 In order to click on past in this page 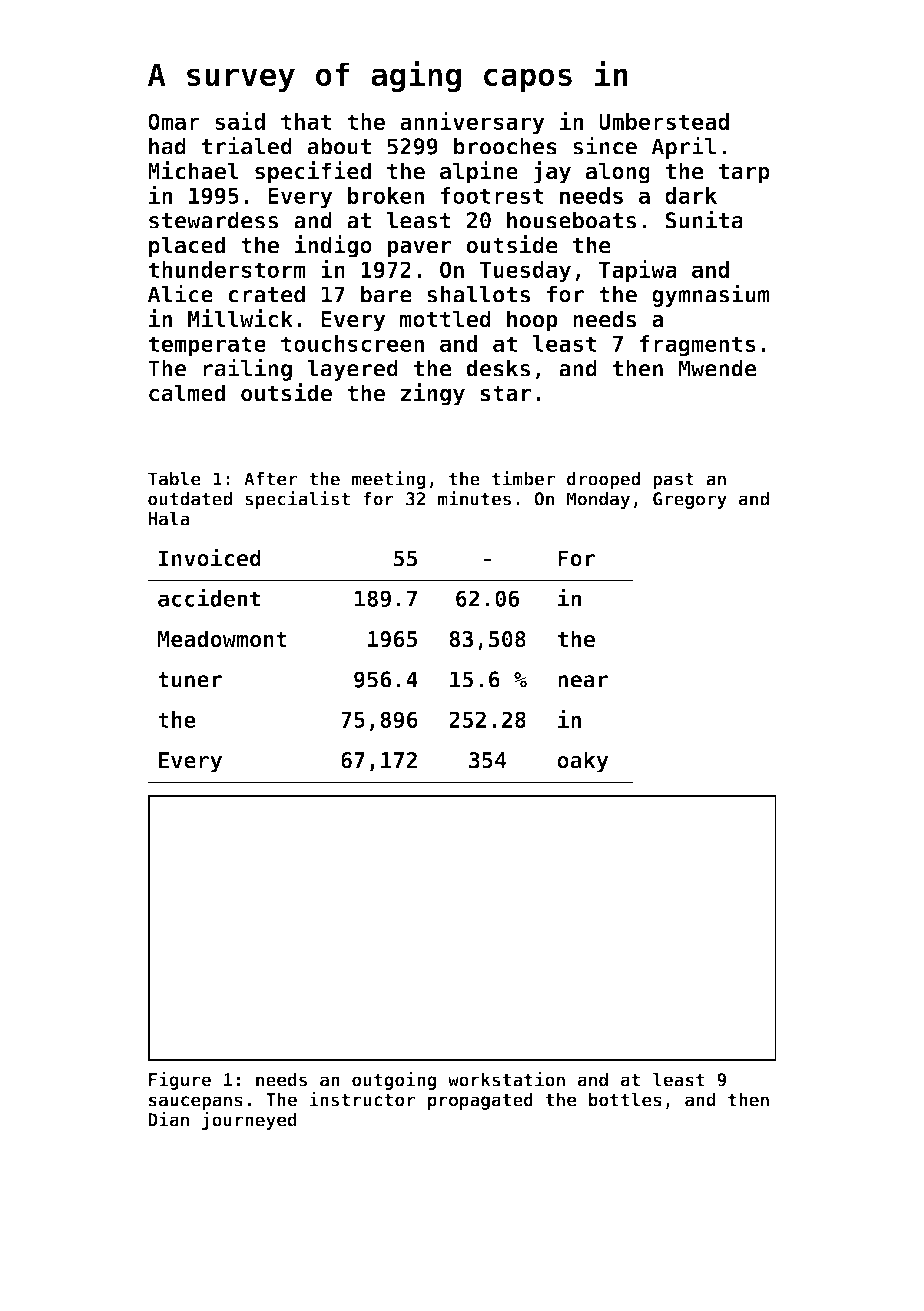, I will do `click(673, 481)`.
